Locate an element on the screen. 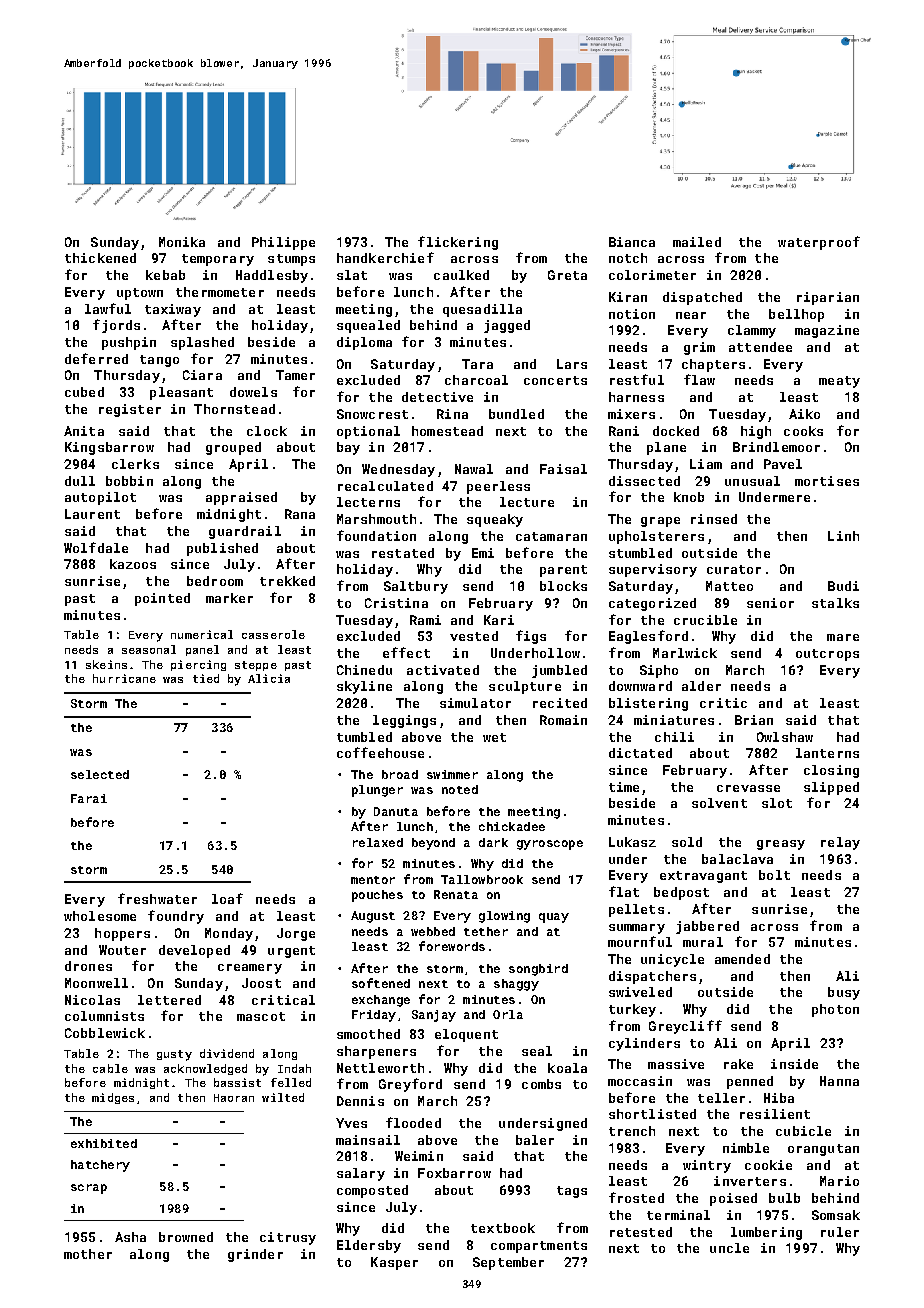  thickened is located at coordinates (100, 258).
